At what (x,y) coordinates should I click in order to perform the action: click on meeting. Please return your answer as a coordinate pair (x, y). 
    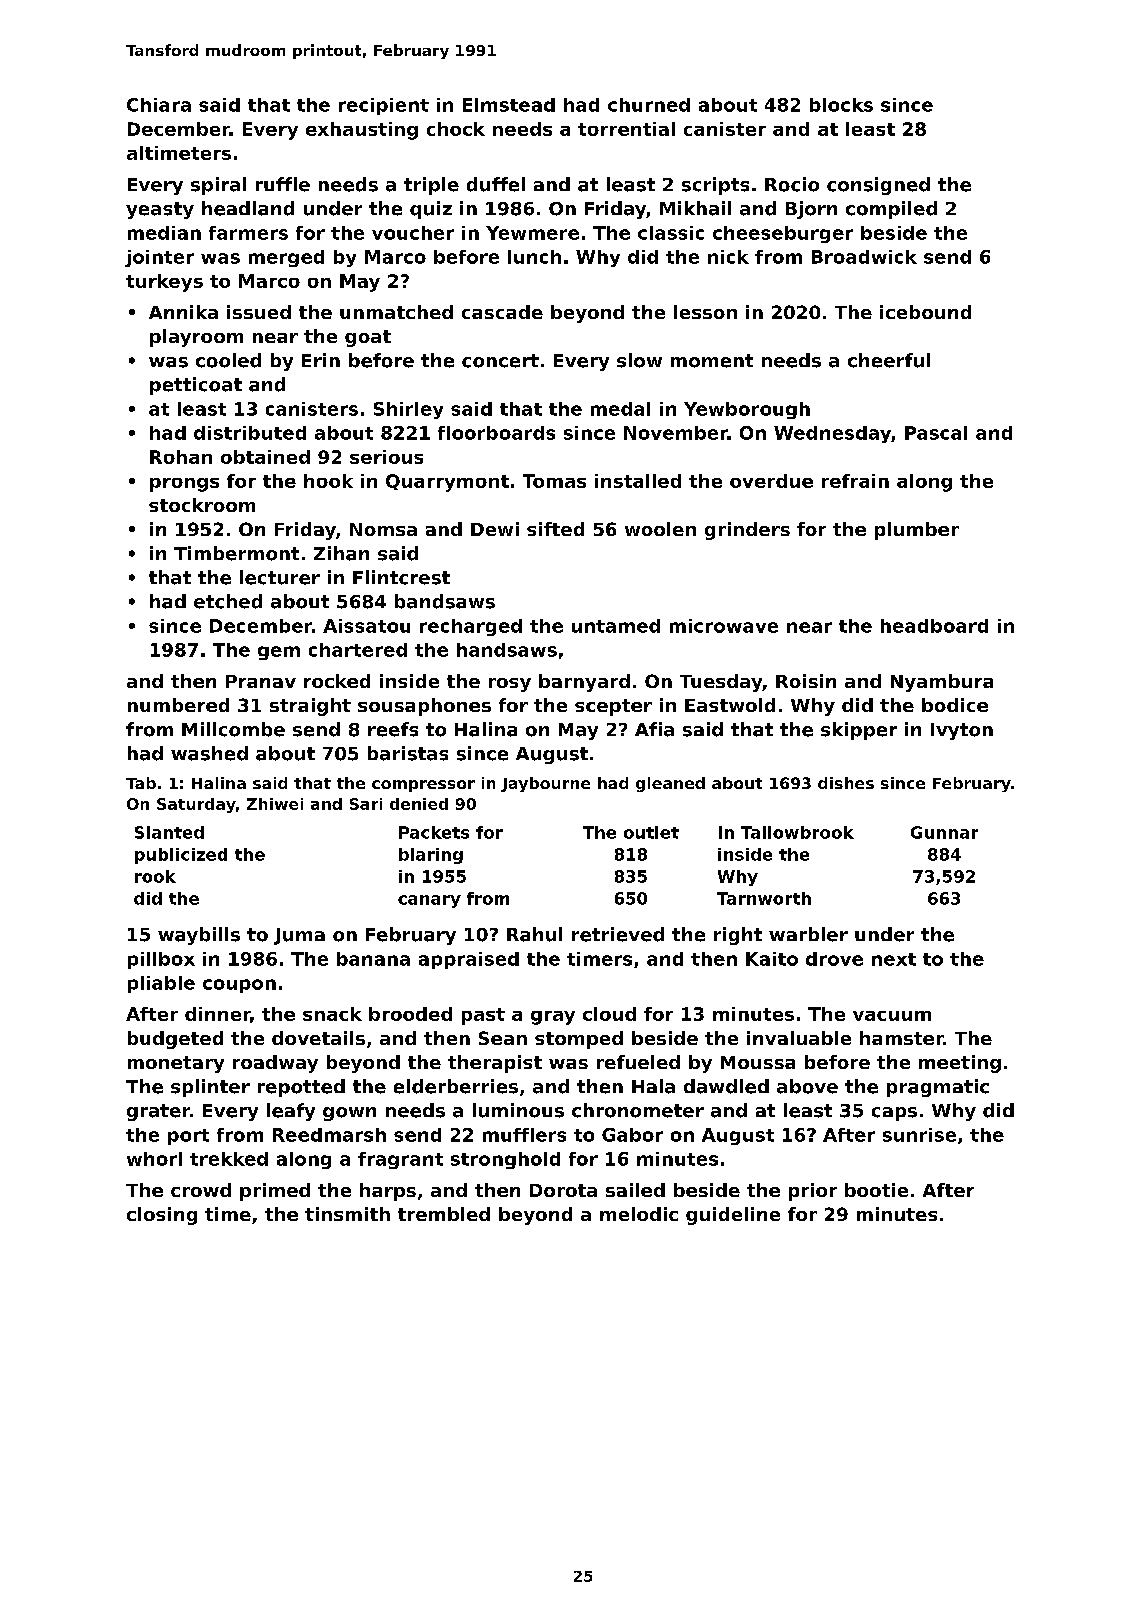
    Looking at the image, I should click on (960, 1064).
